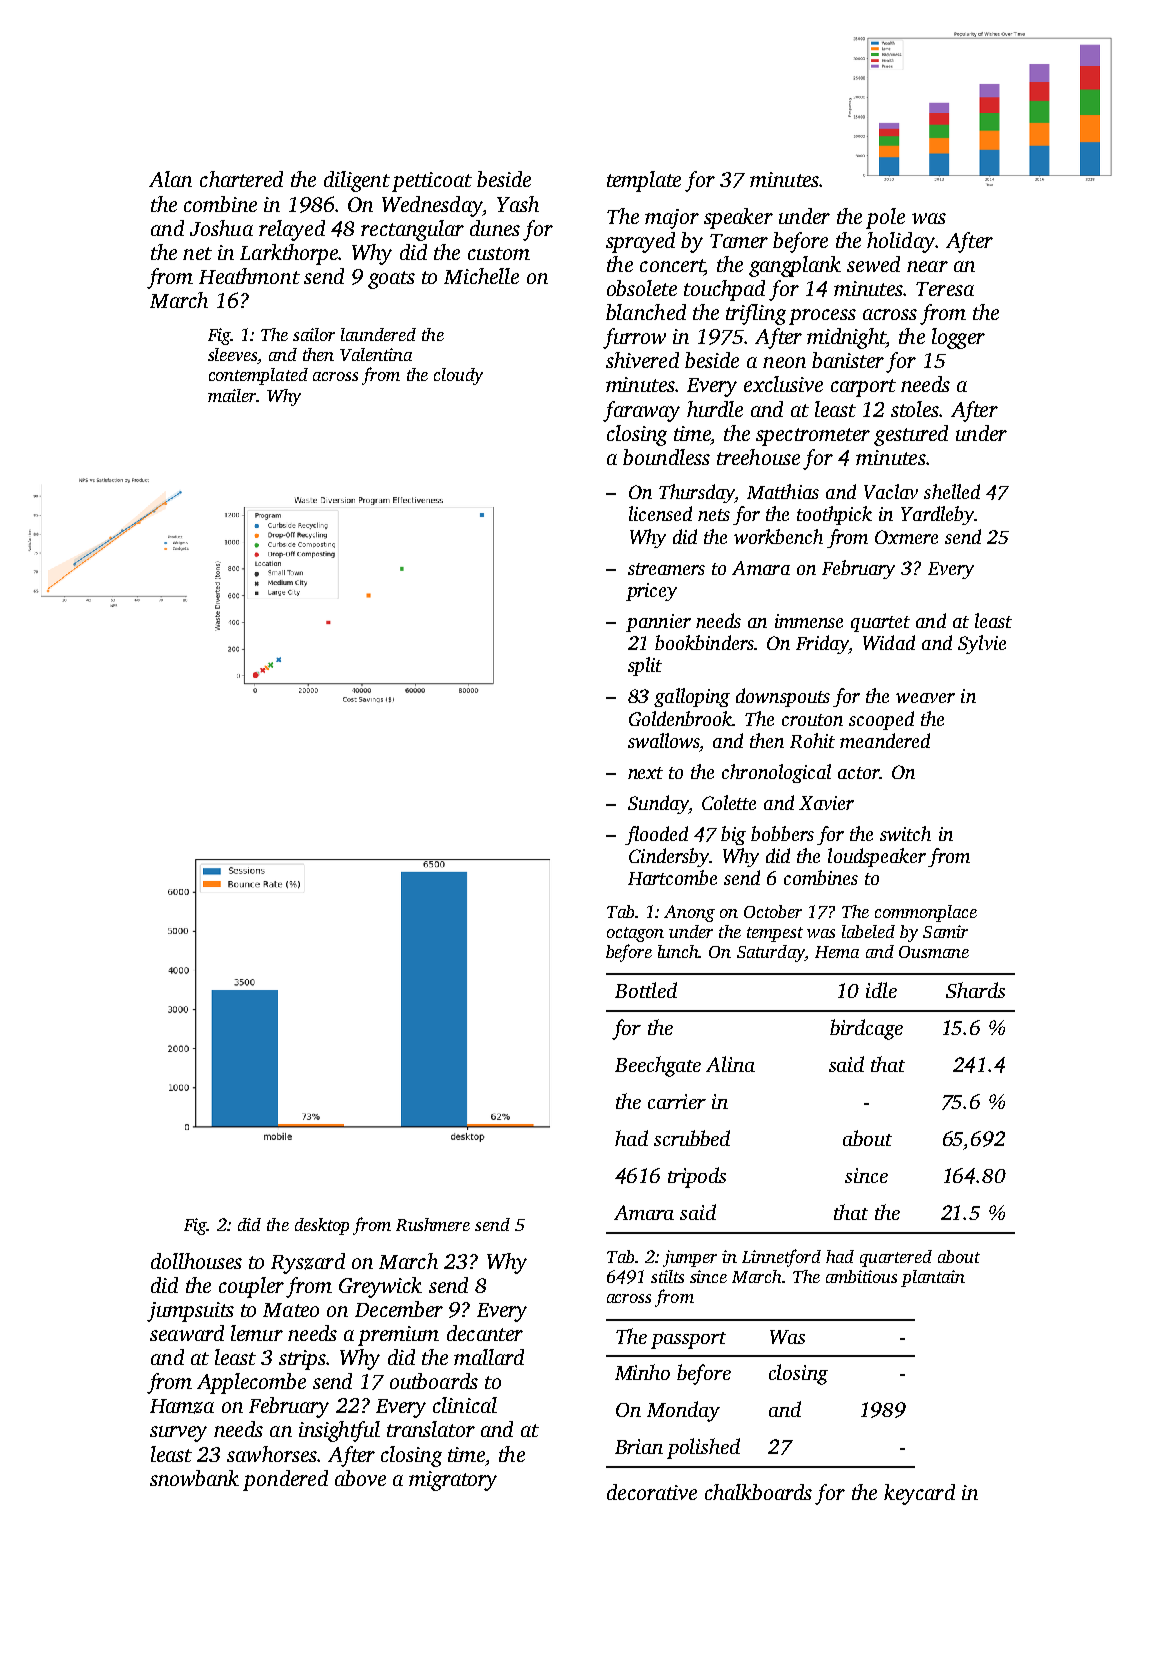  What do you see at coordinates (194, 1478) in the page?
I see `snowbank` at bounding box center [194, 1478].
